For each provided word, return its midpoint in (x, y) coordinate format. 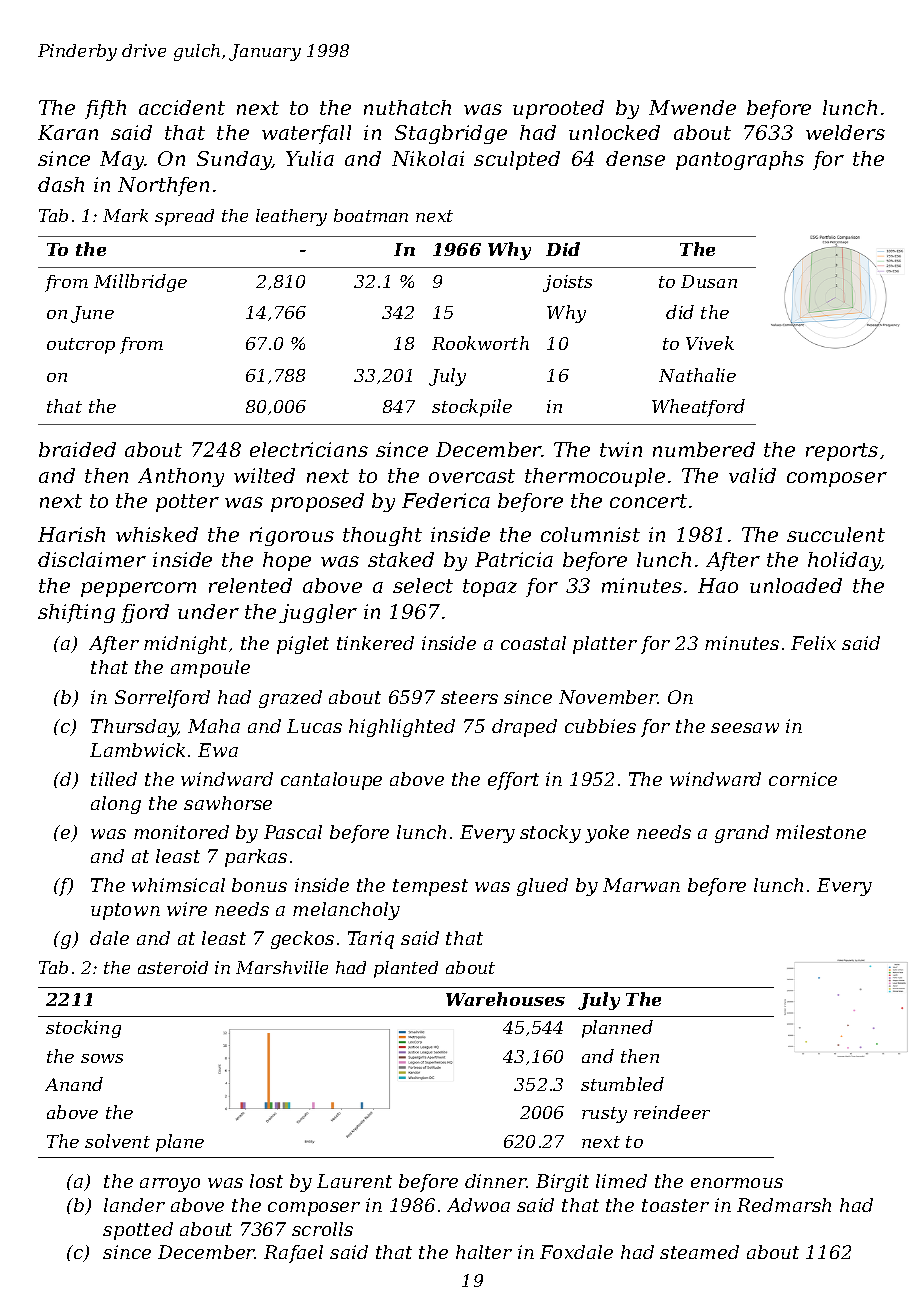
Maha (214, 726)
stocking (83, 1029)
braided (77, 449)
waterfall (306, 134)
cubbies (600, 726)
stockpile (472, 408)
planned (617, 1029)
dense (635, 158)
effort (513, 781)
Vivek (710, 343)
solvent (117, 1141)
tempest (430, 887)
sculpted (517, 160)
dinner (496, 1181)
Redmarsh (784, 1205)
